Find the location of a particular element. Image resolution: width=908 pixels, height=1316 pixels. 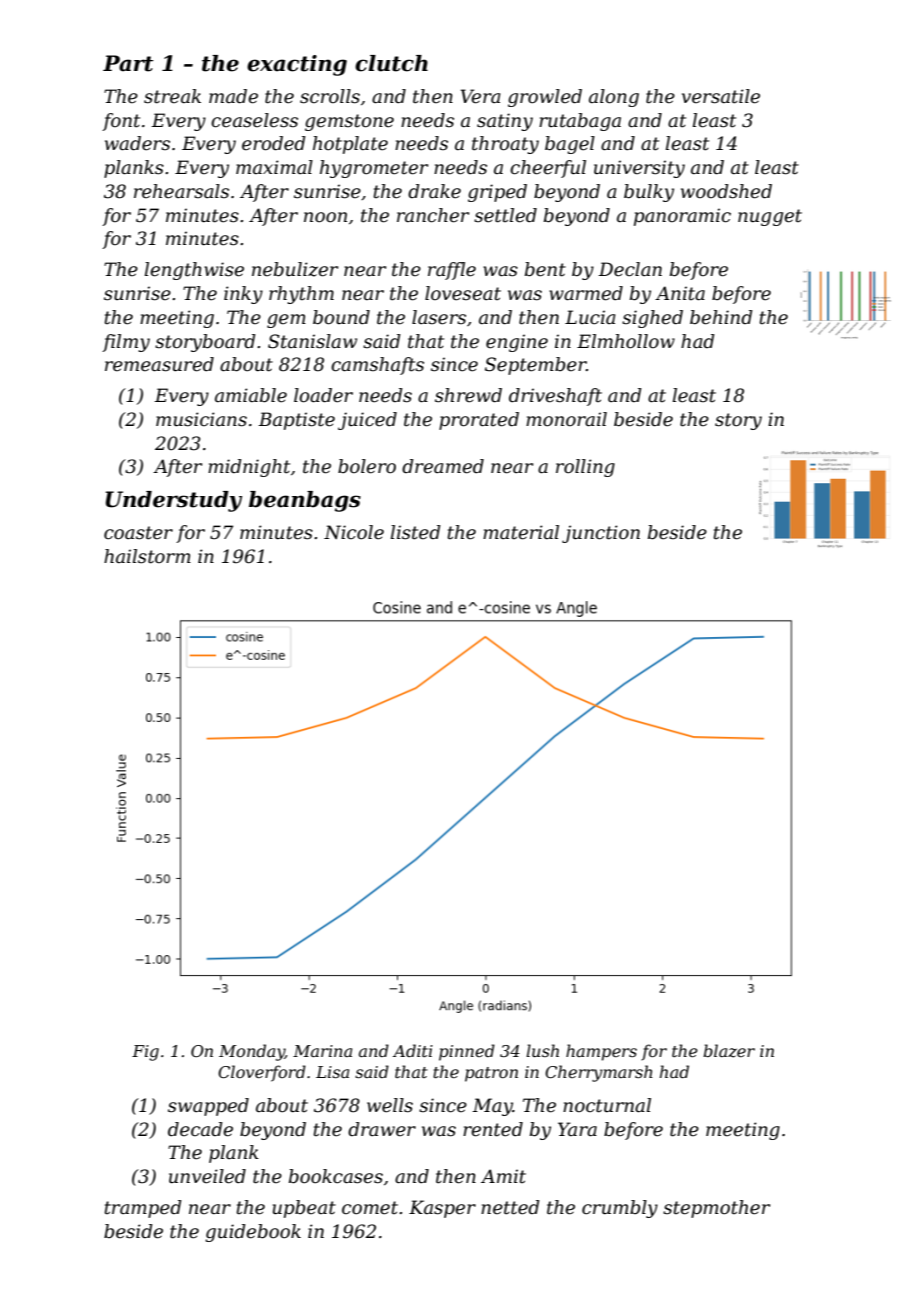

versatile is located at coordinates (721, 96).
